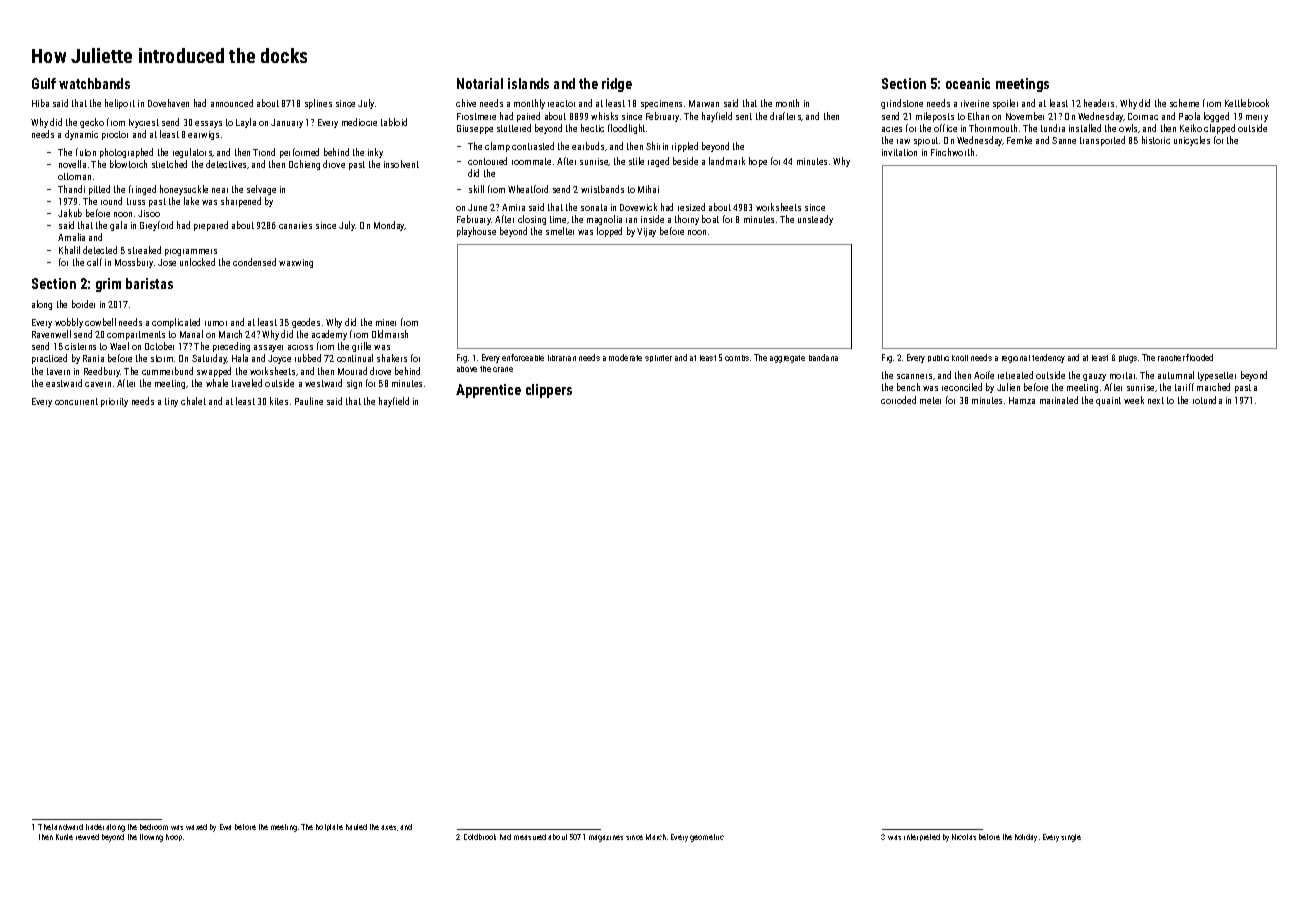 The width and height of the document is (1308, 924). I want to click on ridge, so click(617, 85).
